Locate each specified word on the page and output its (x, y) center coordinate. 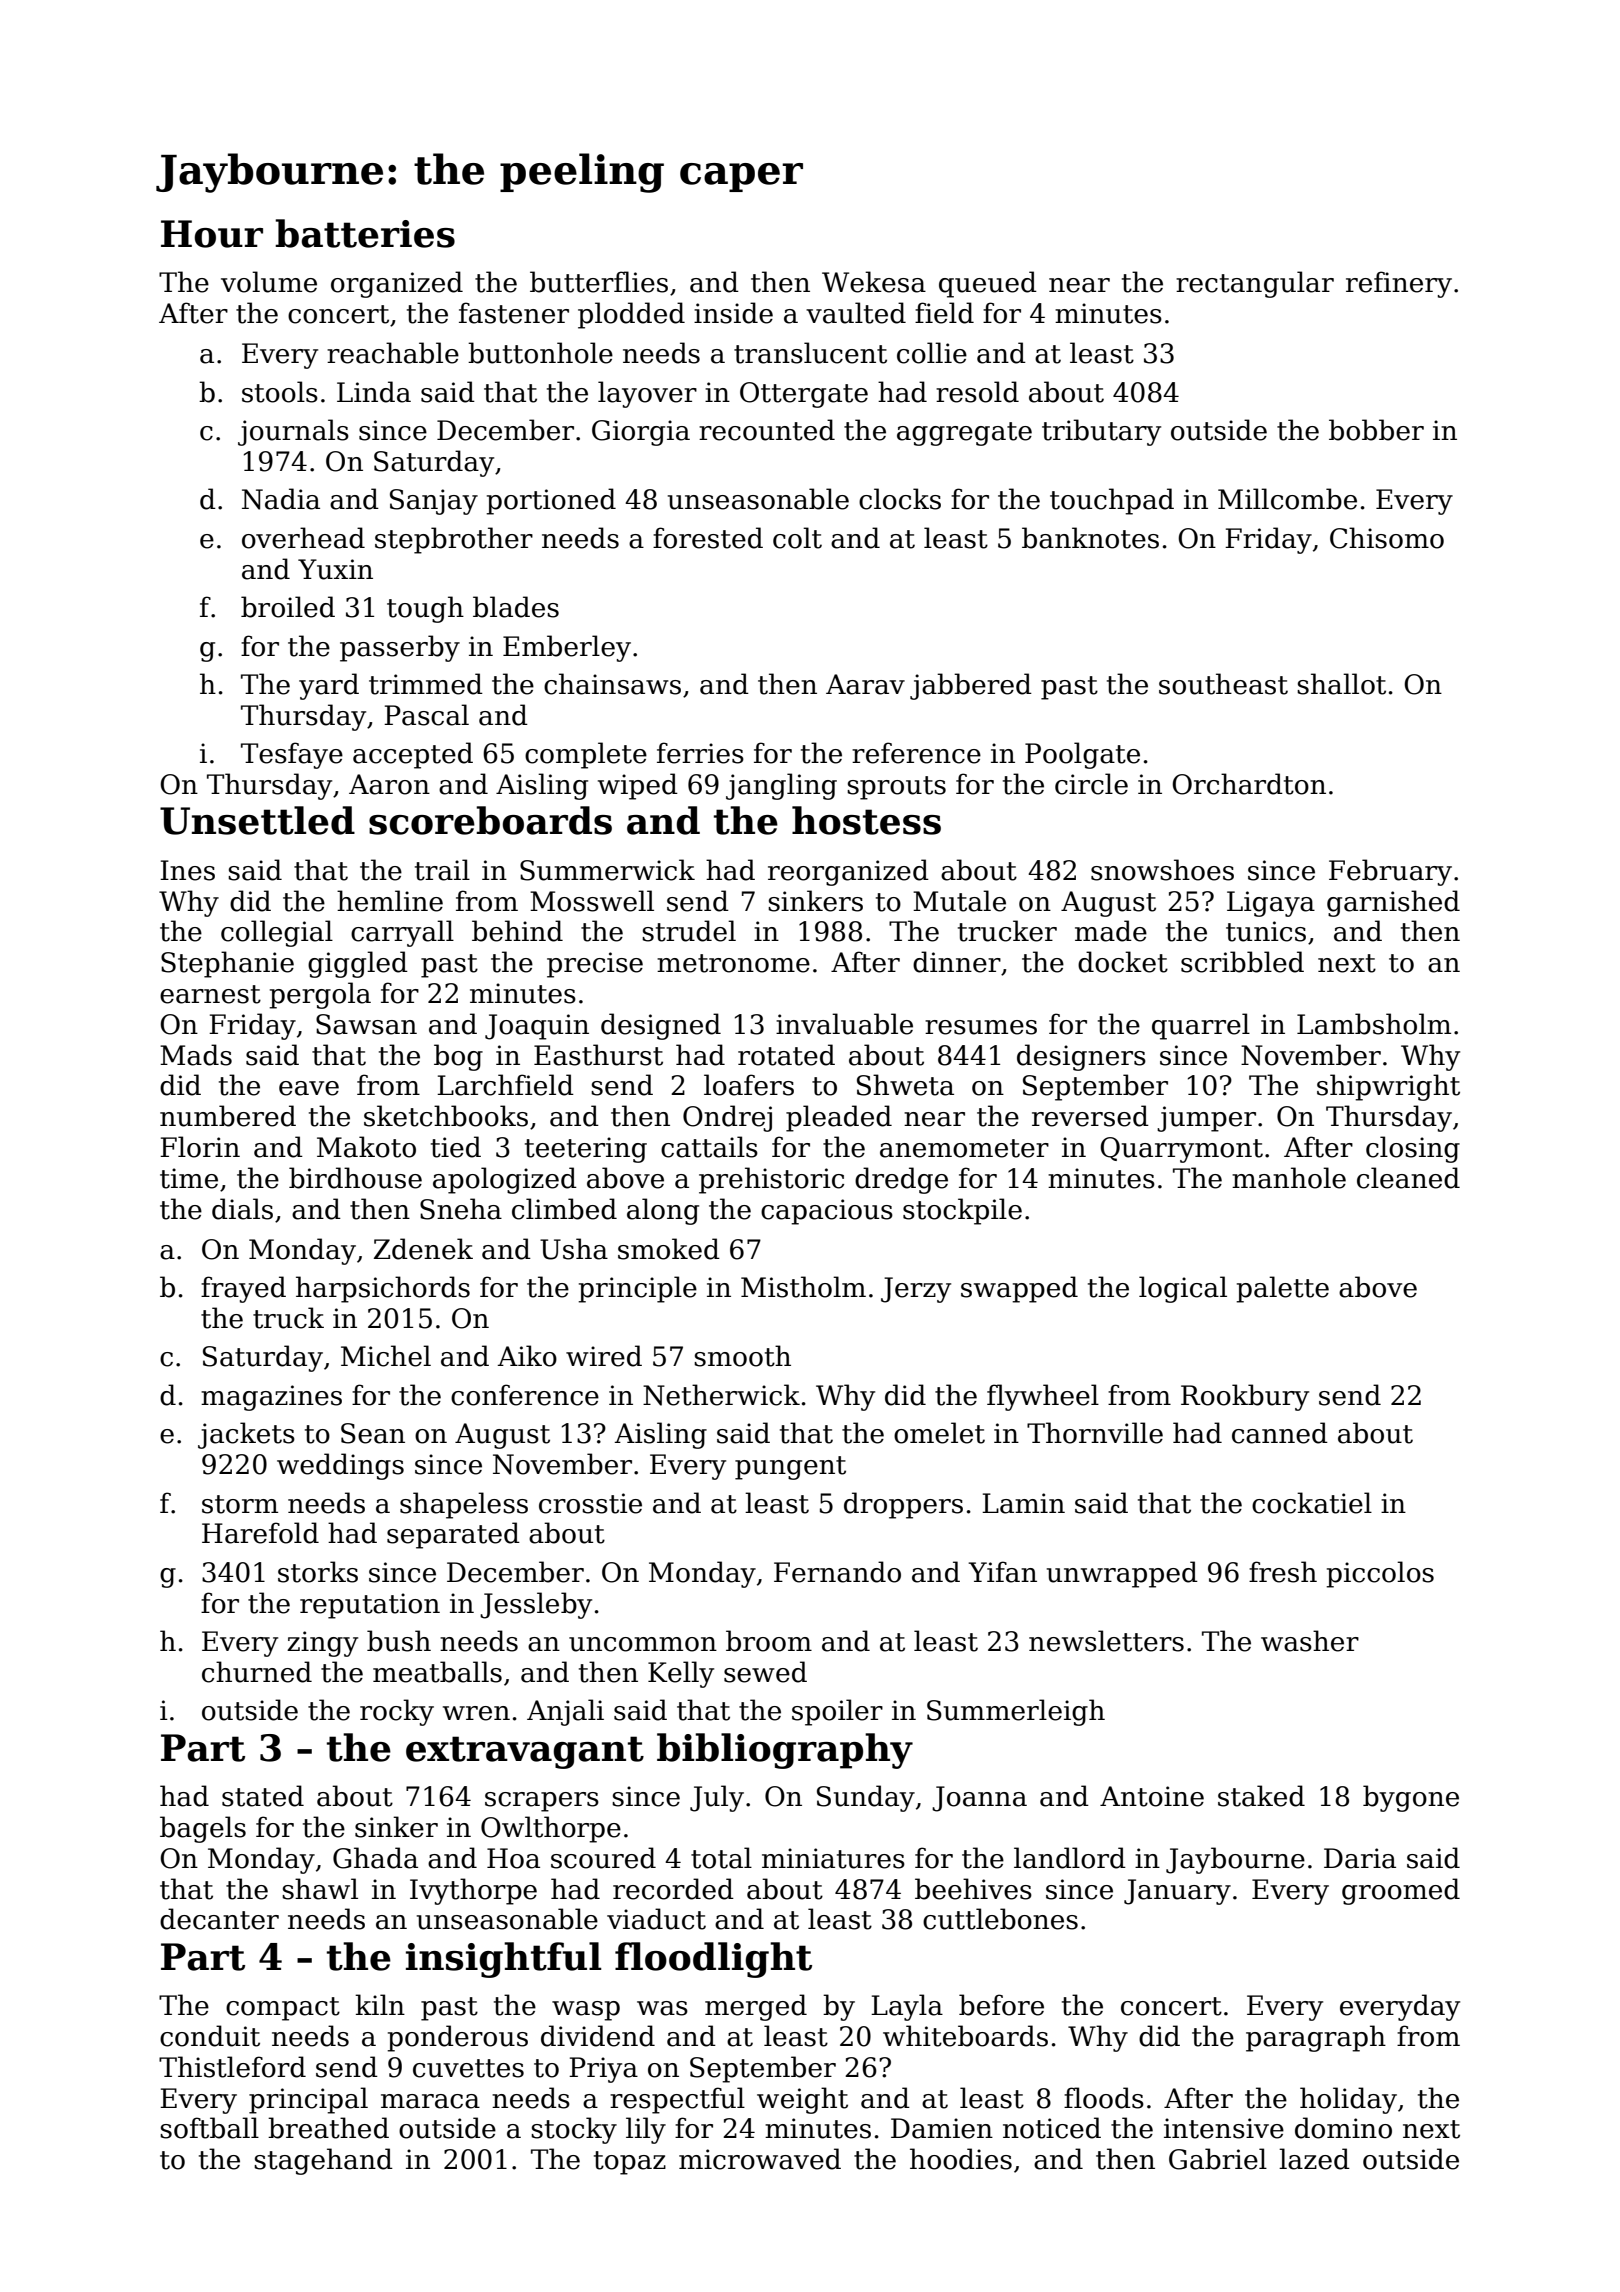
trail (442, 870)
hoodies (961, 2159)
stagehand (323, 2161)
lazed (1314, 2159)
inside (733, 313)
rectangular (1255, 284)
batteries (365, 233)
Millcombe (1287, 499)
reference (916, 753)
